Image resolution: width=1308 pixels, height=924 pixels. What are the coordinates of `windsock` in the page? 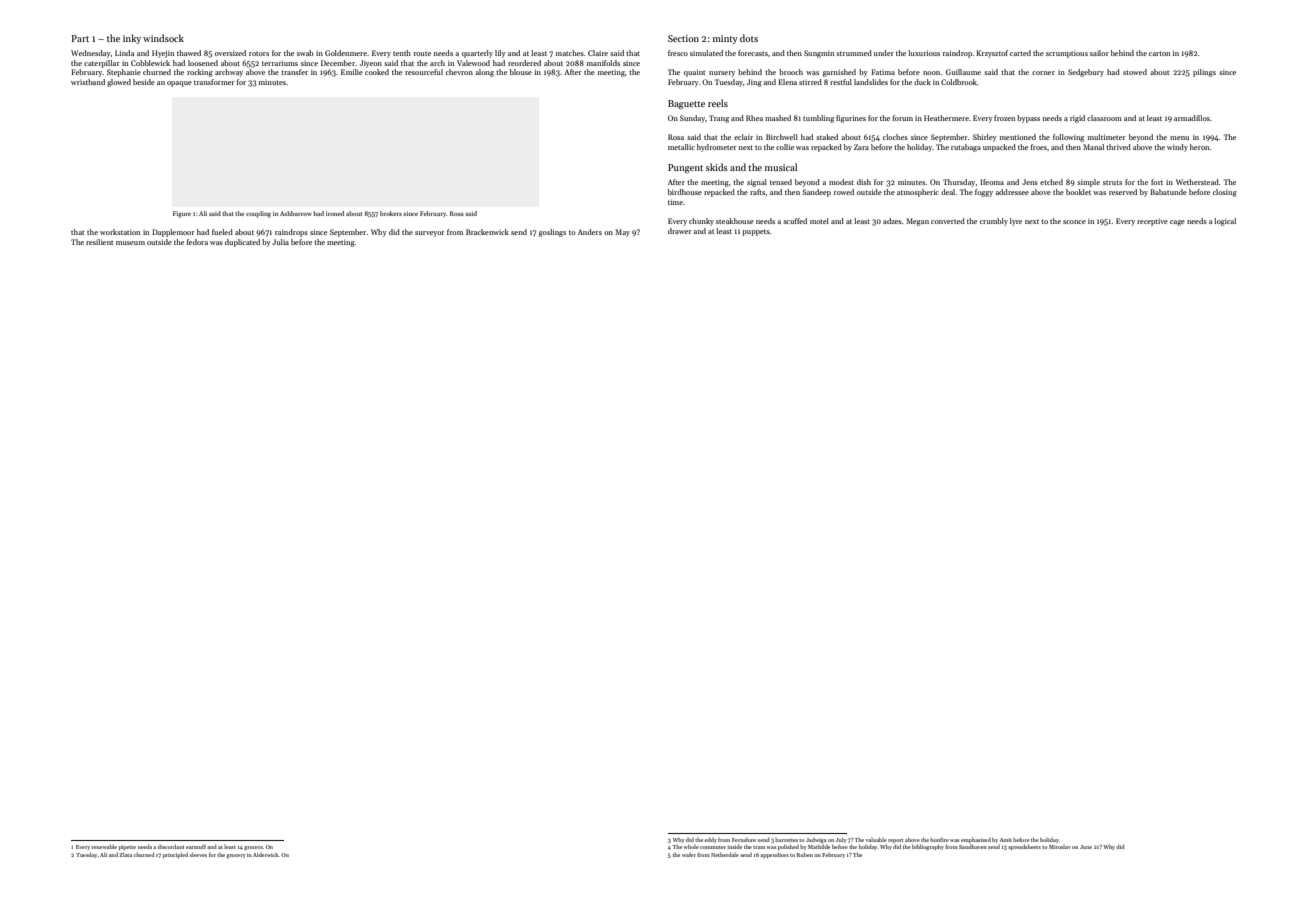 It's located at (163, 38).
